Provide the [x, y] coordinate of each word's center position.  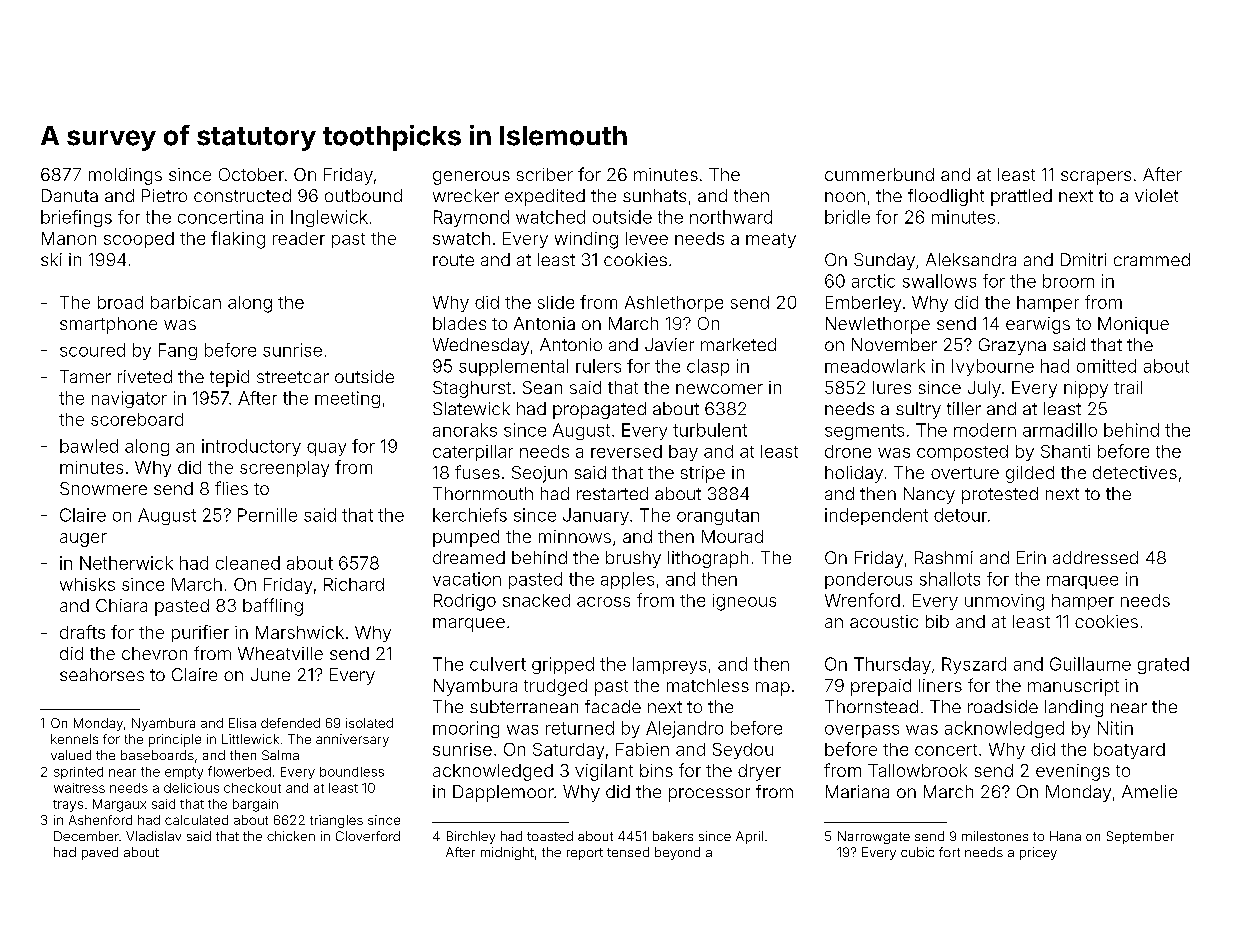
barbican [186, 302]
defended [290, 723]
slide [556, 302]
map [773, 689]
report [585, 854]
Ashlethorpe [674, 304]
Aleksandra [971, 259]
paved [100, 853]
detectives [1135, 472]
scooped [139, 240]
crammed [1152, 259]
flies [231, 488]
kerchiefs [470, 515]
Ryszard [974, 665]
